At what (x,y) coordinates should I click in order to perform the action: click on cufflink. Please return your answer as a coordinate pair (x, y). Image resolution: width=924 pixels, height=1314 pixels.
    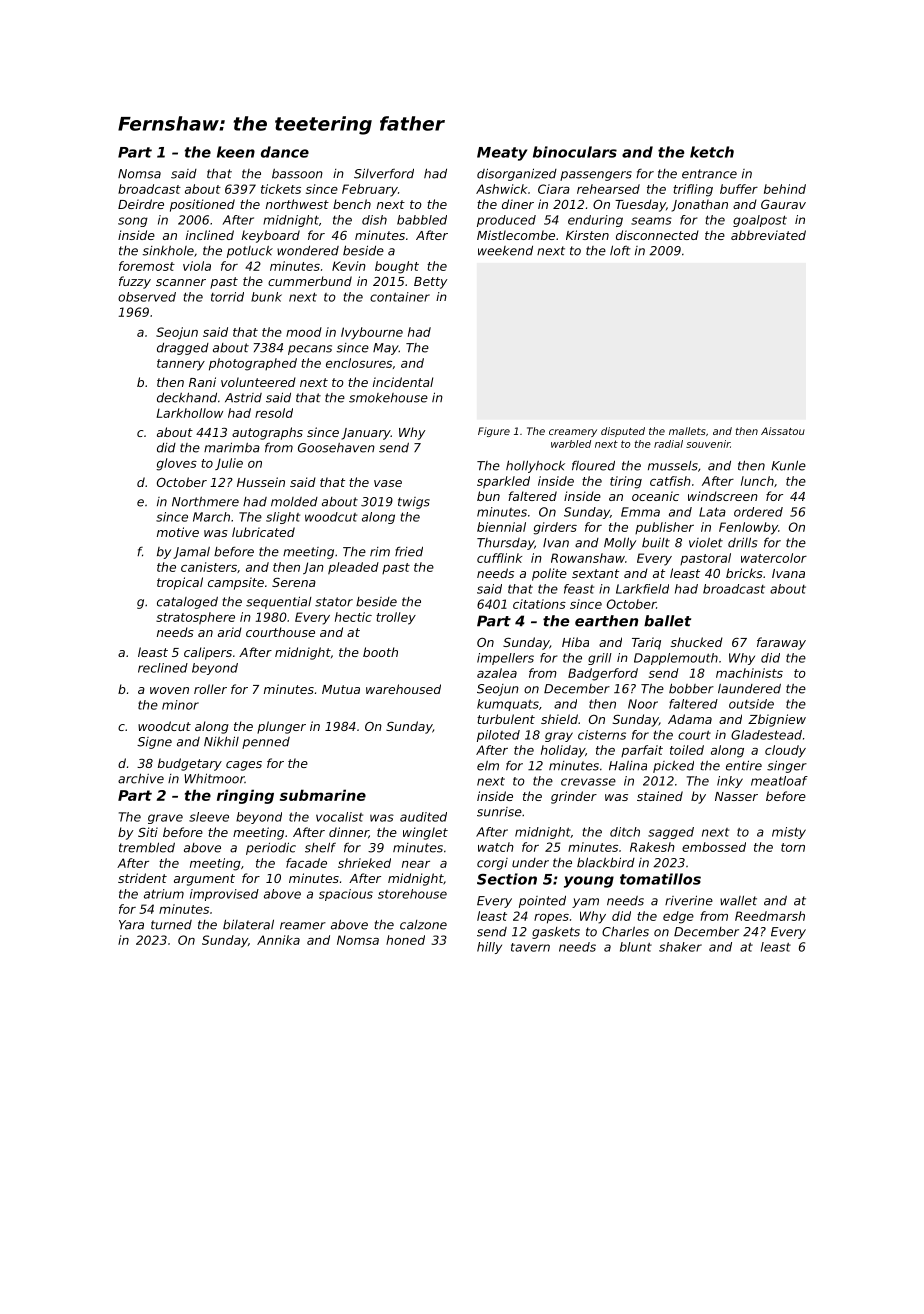
    Looking at the image, I should click on (499, 558).
